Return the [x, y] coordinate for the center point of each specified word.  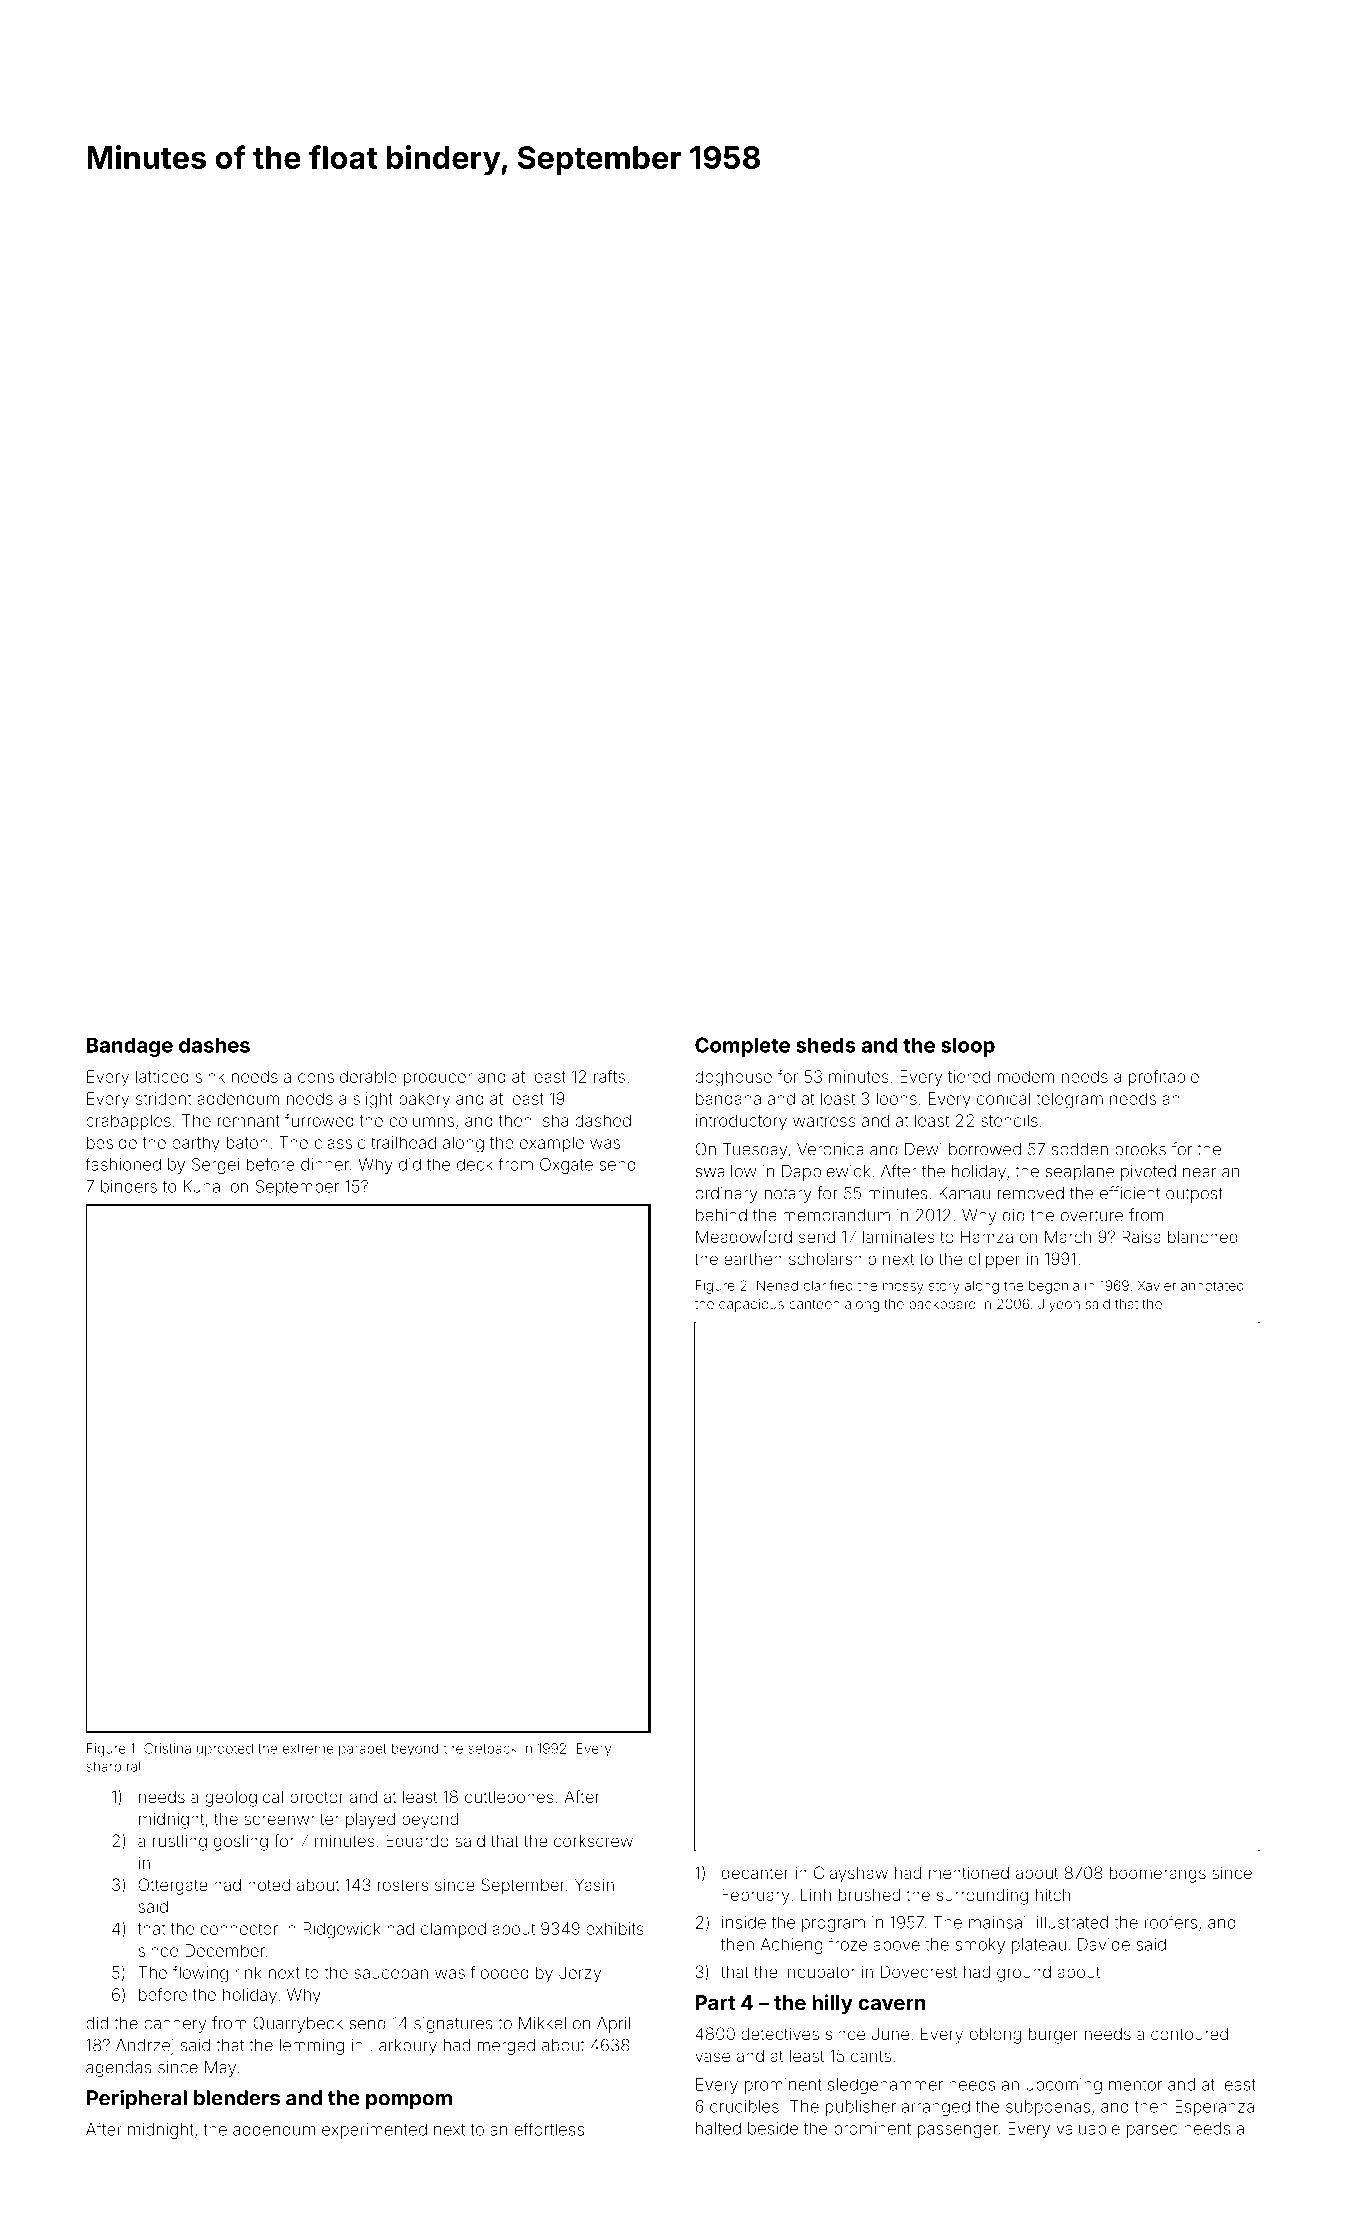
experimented [374, 2131]
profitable [1164, 1078]
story [944, 1287]
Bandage [130, 1047]
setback [492, 1748]
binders [129, 1186]
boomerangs [1158, 1875]
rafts [609, 1076]
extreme [308, 1749]
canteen [814, 1304]
